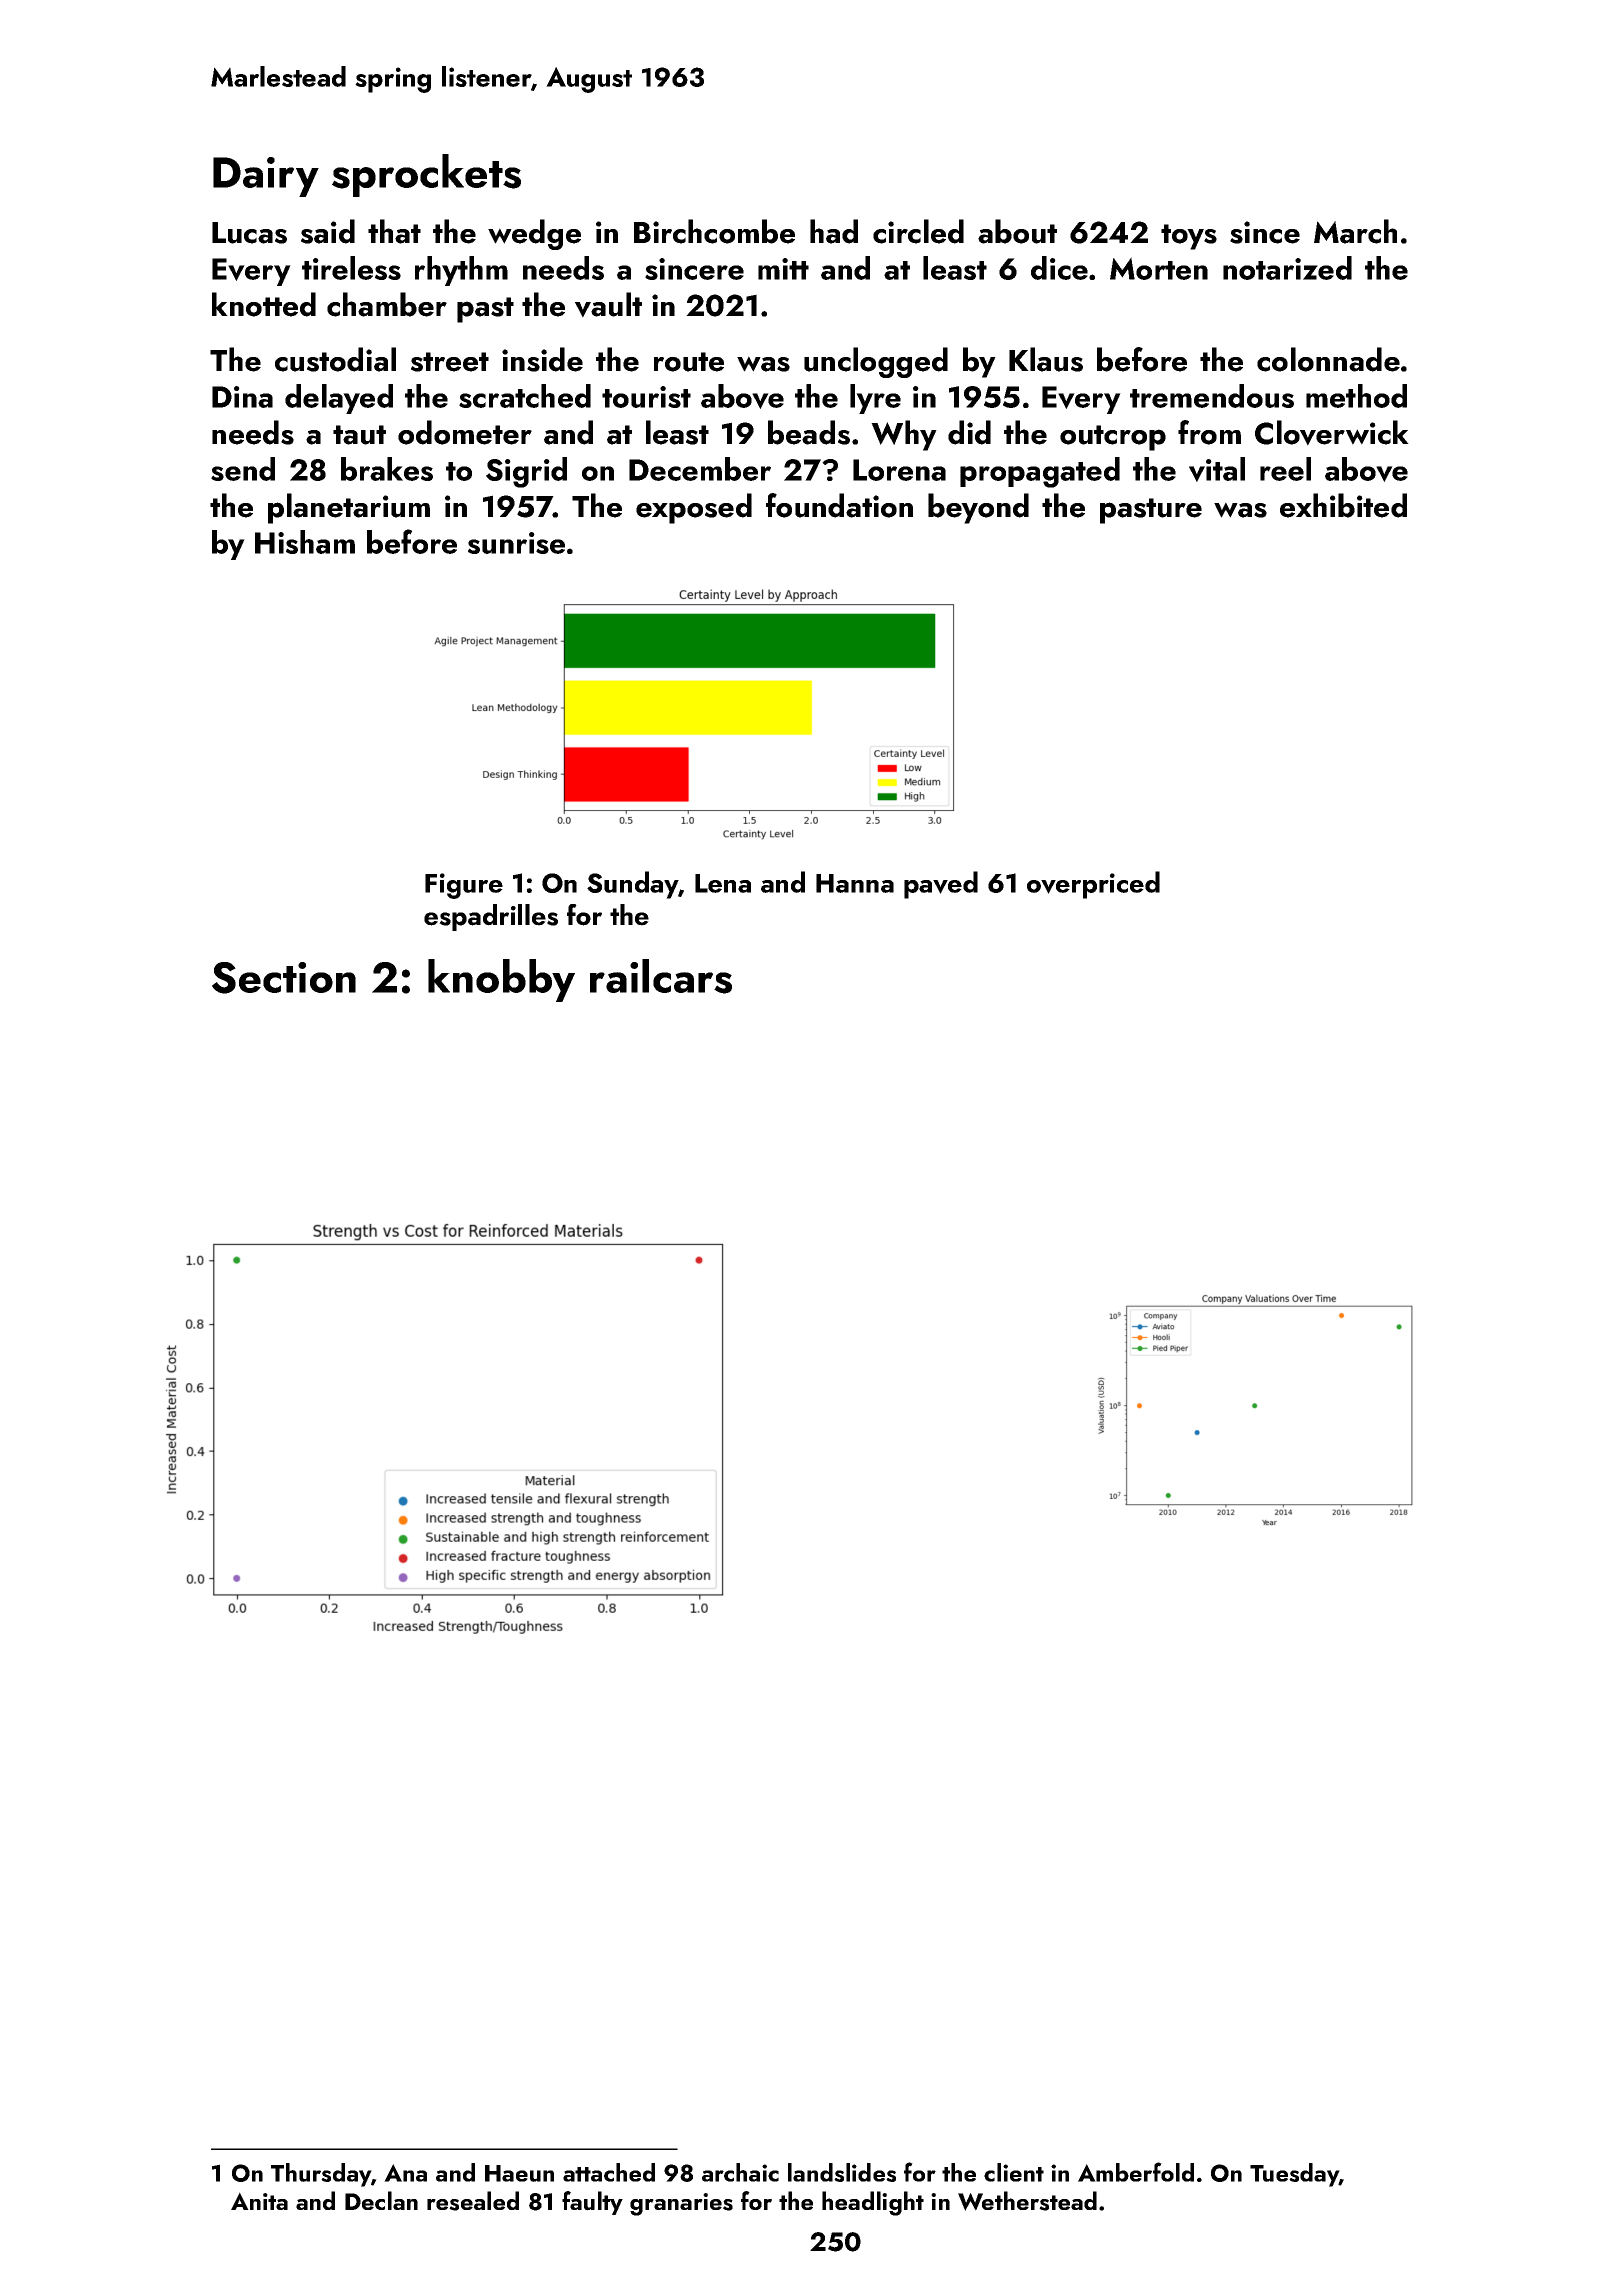 The width and height of the document is (1620, 2292). I want to click on toys, so click(1189, 237).
